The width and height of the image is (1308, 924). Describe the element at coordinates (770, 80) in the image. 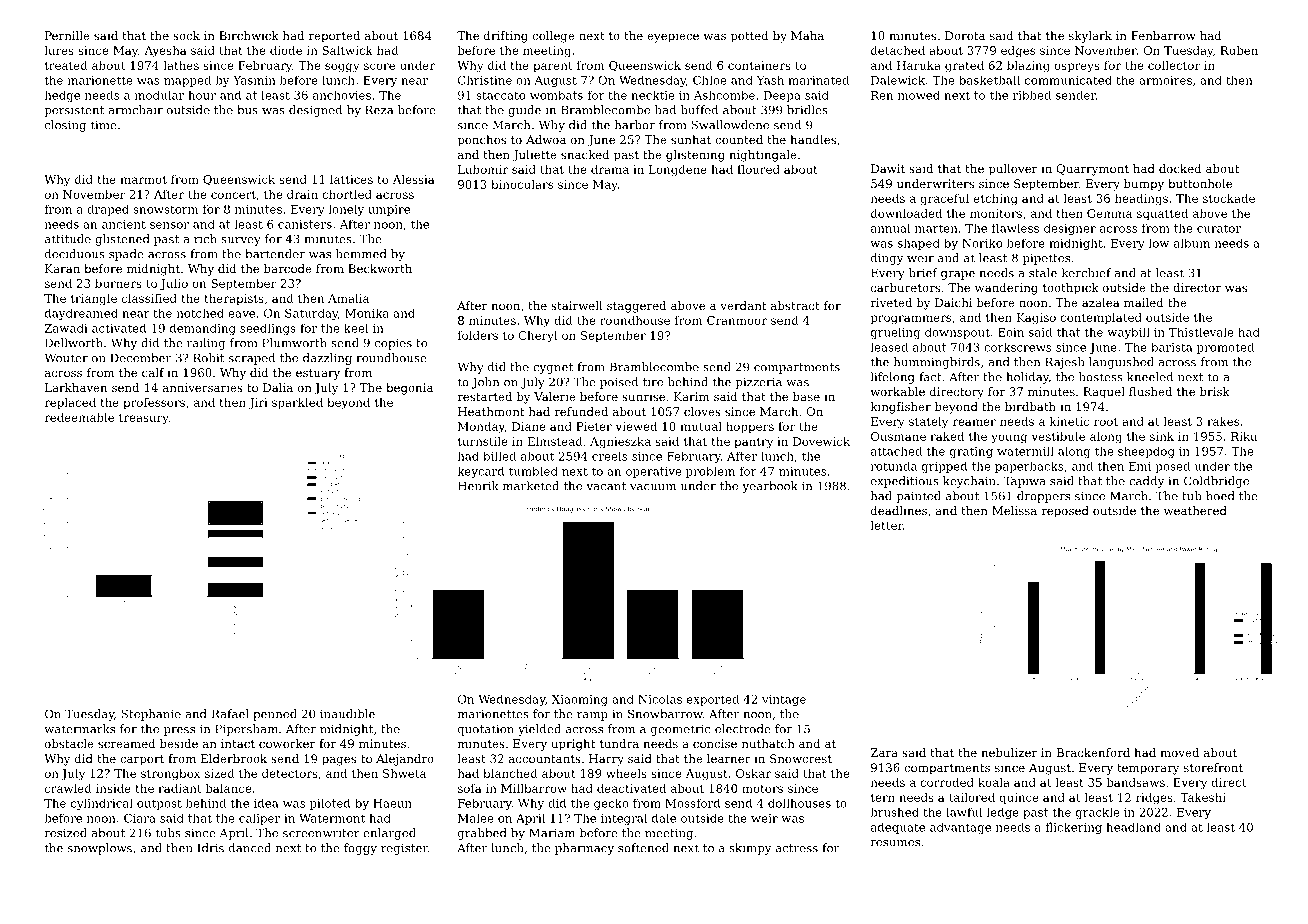

I see `Yash` at that location.
